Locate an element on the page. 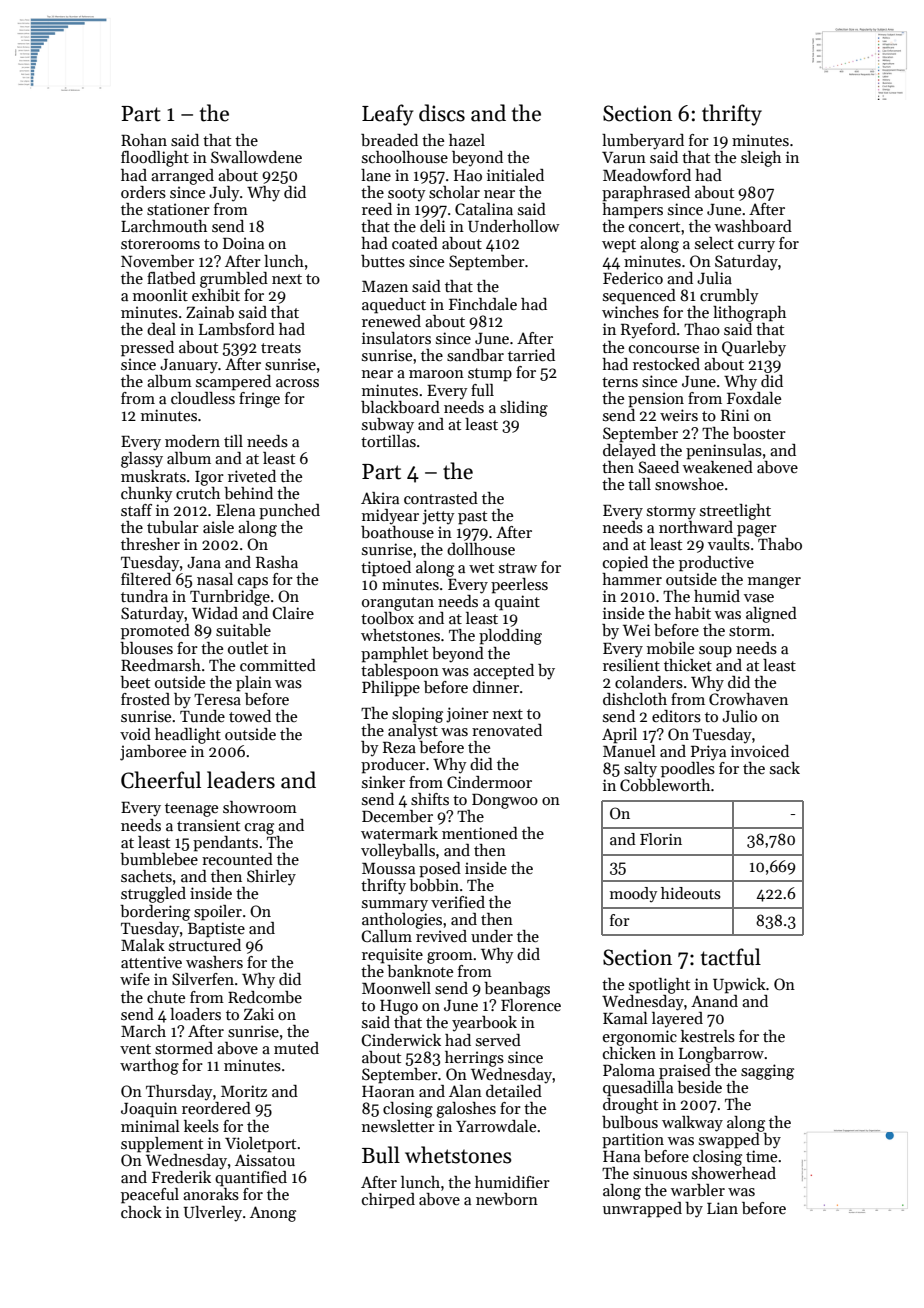  discs is located at coordinates (442, 113).
